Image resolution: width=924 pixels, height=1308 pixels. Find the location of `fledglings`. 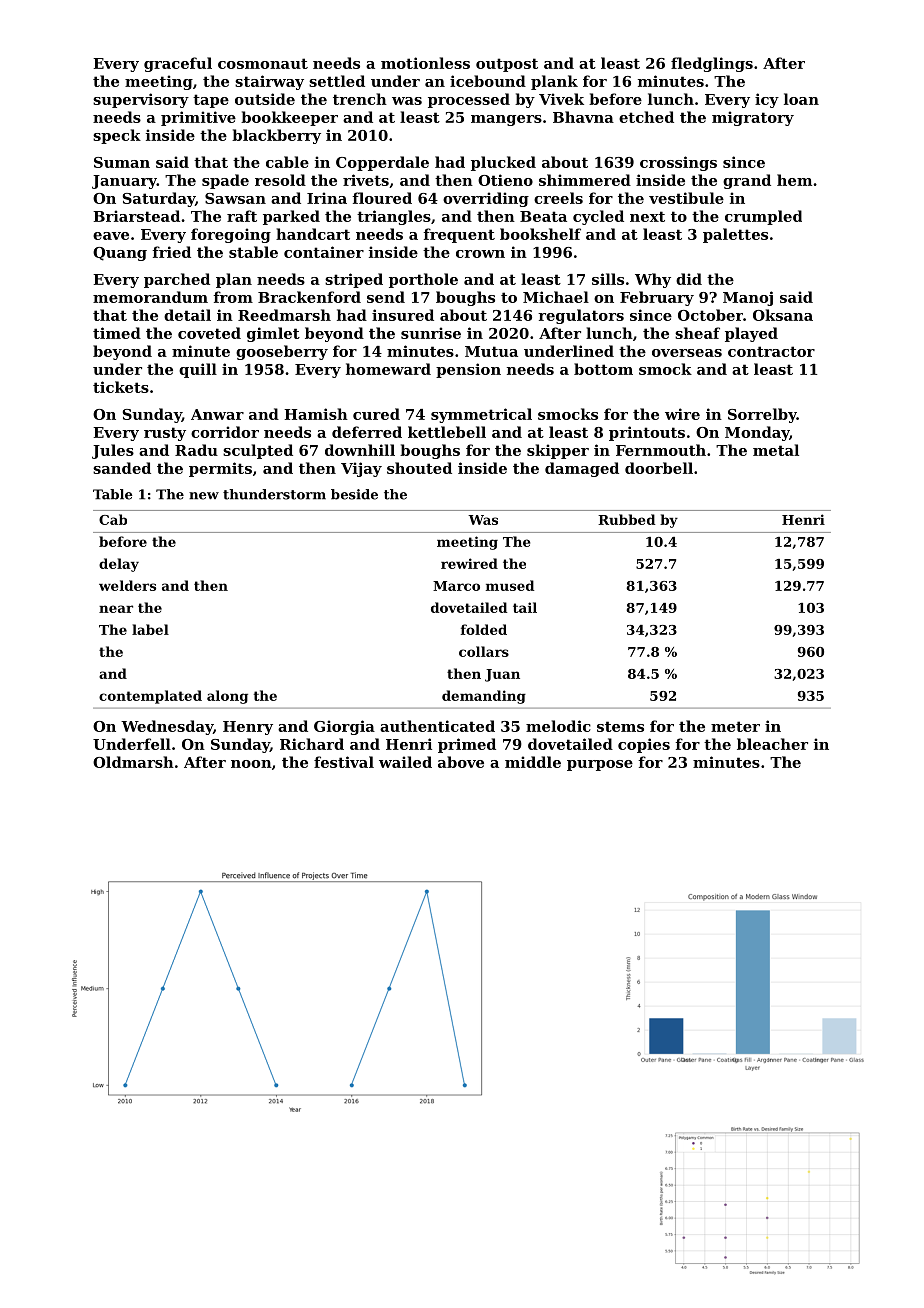

fledglings is located at coordinates (712, 64).
